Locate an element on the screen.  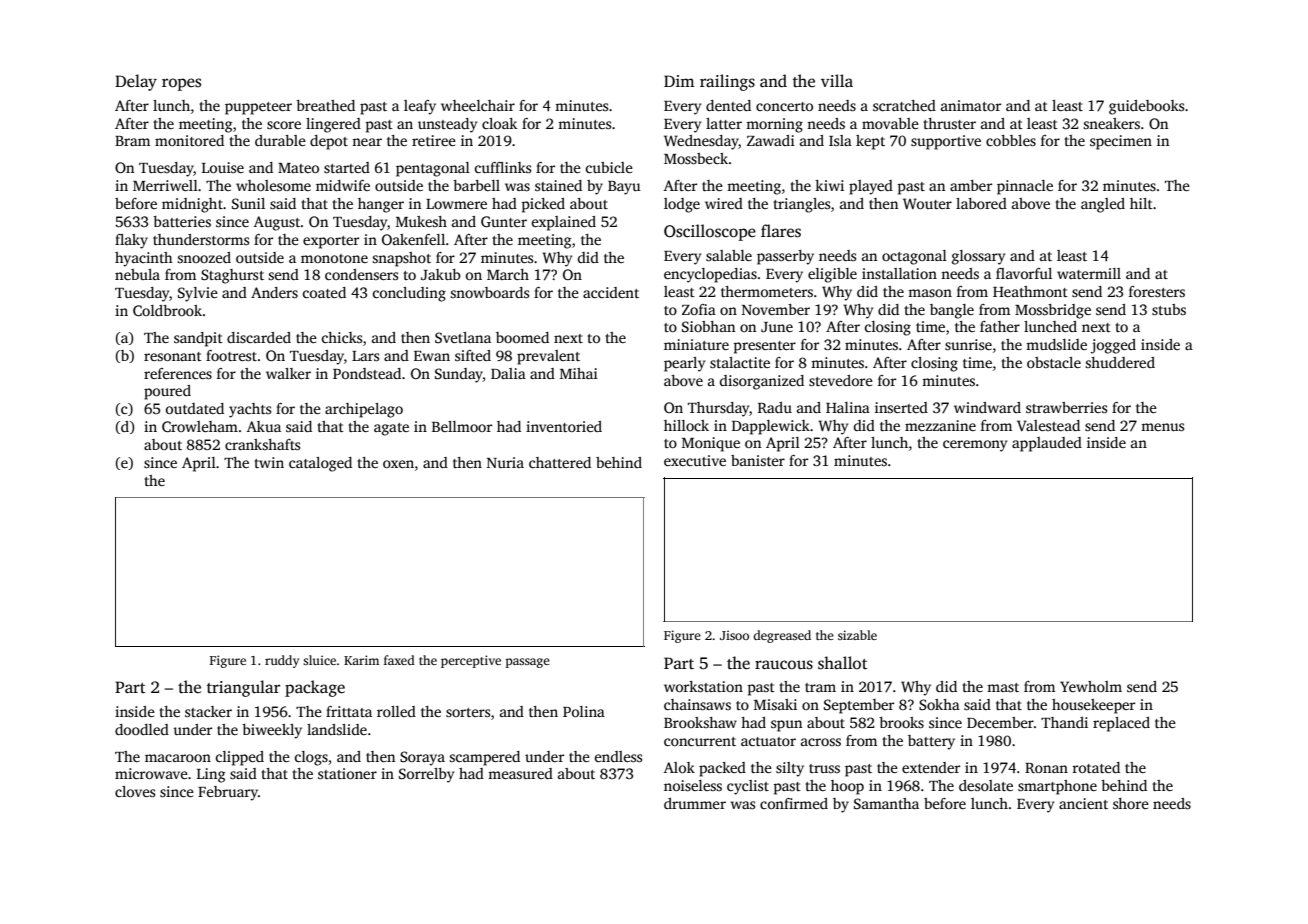
watermill is located at coordinates (1089, 273).
